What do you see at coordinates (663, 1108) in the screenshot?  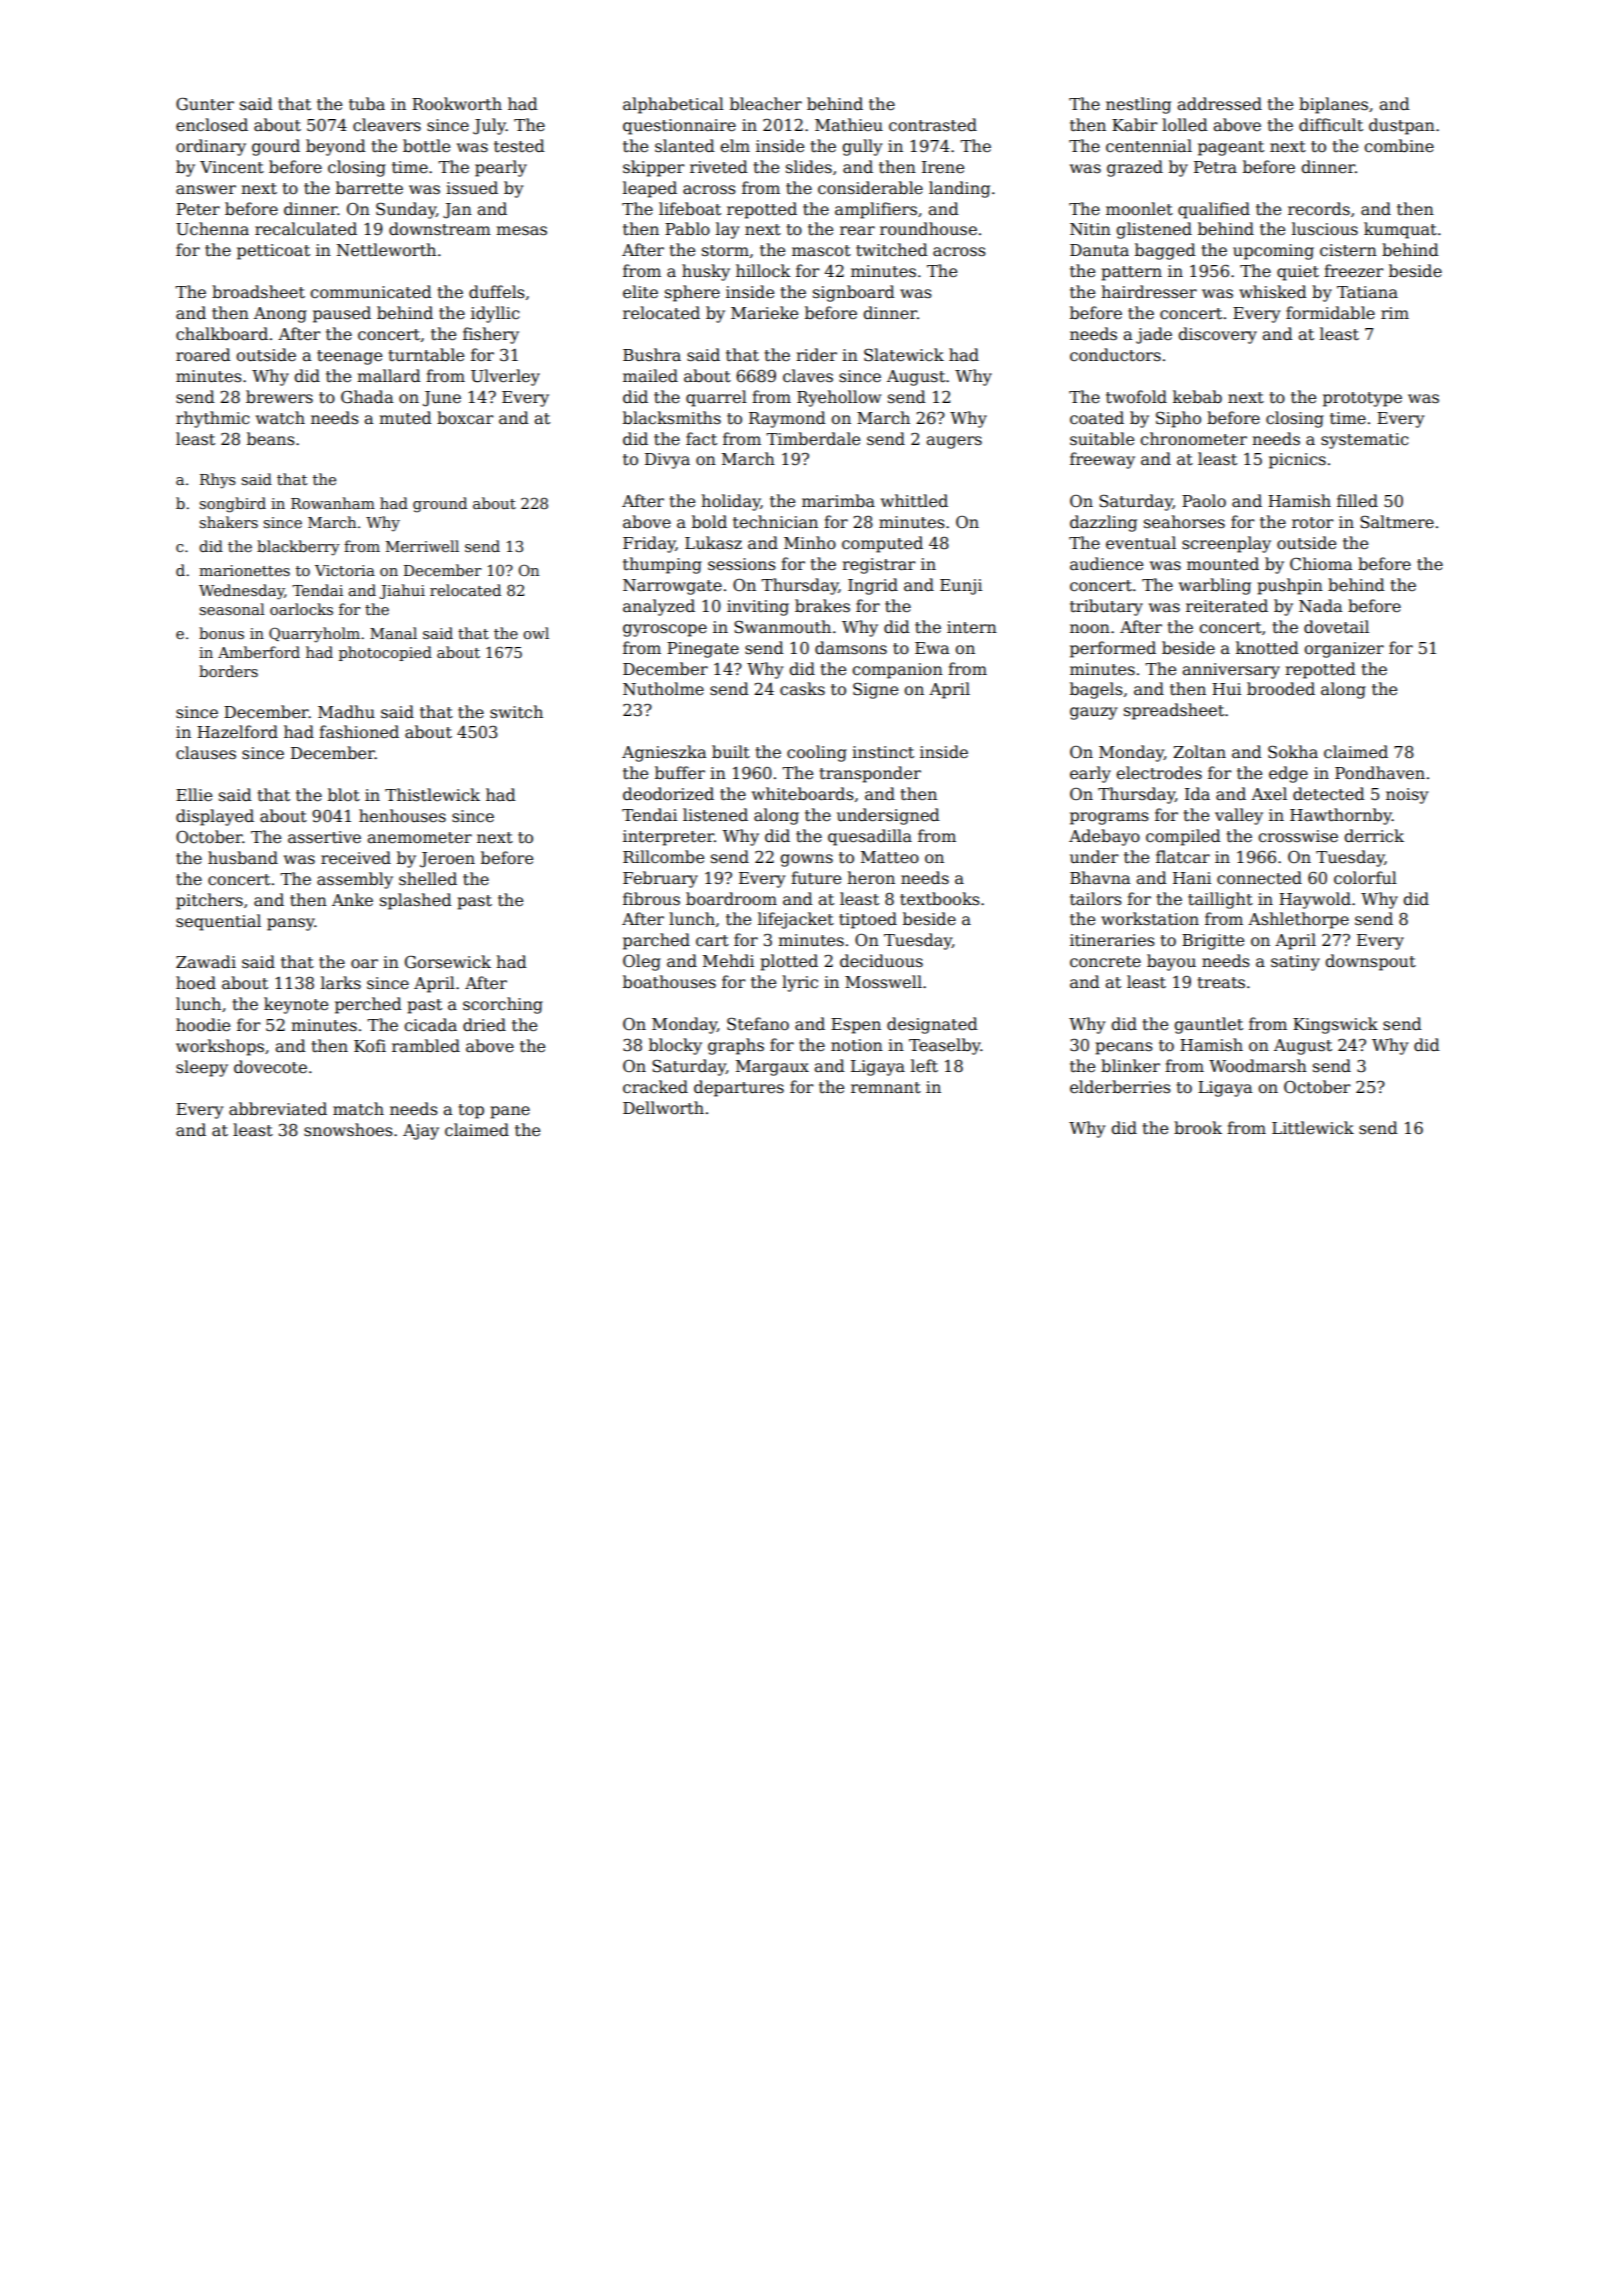 I see `Dellworth` at bounding box center [663, 1108].
